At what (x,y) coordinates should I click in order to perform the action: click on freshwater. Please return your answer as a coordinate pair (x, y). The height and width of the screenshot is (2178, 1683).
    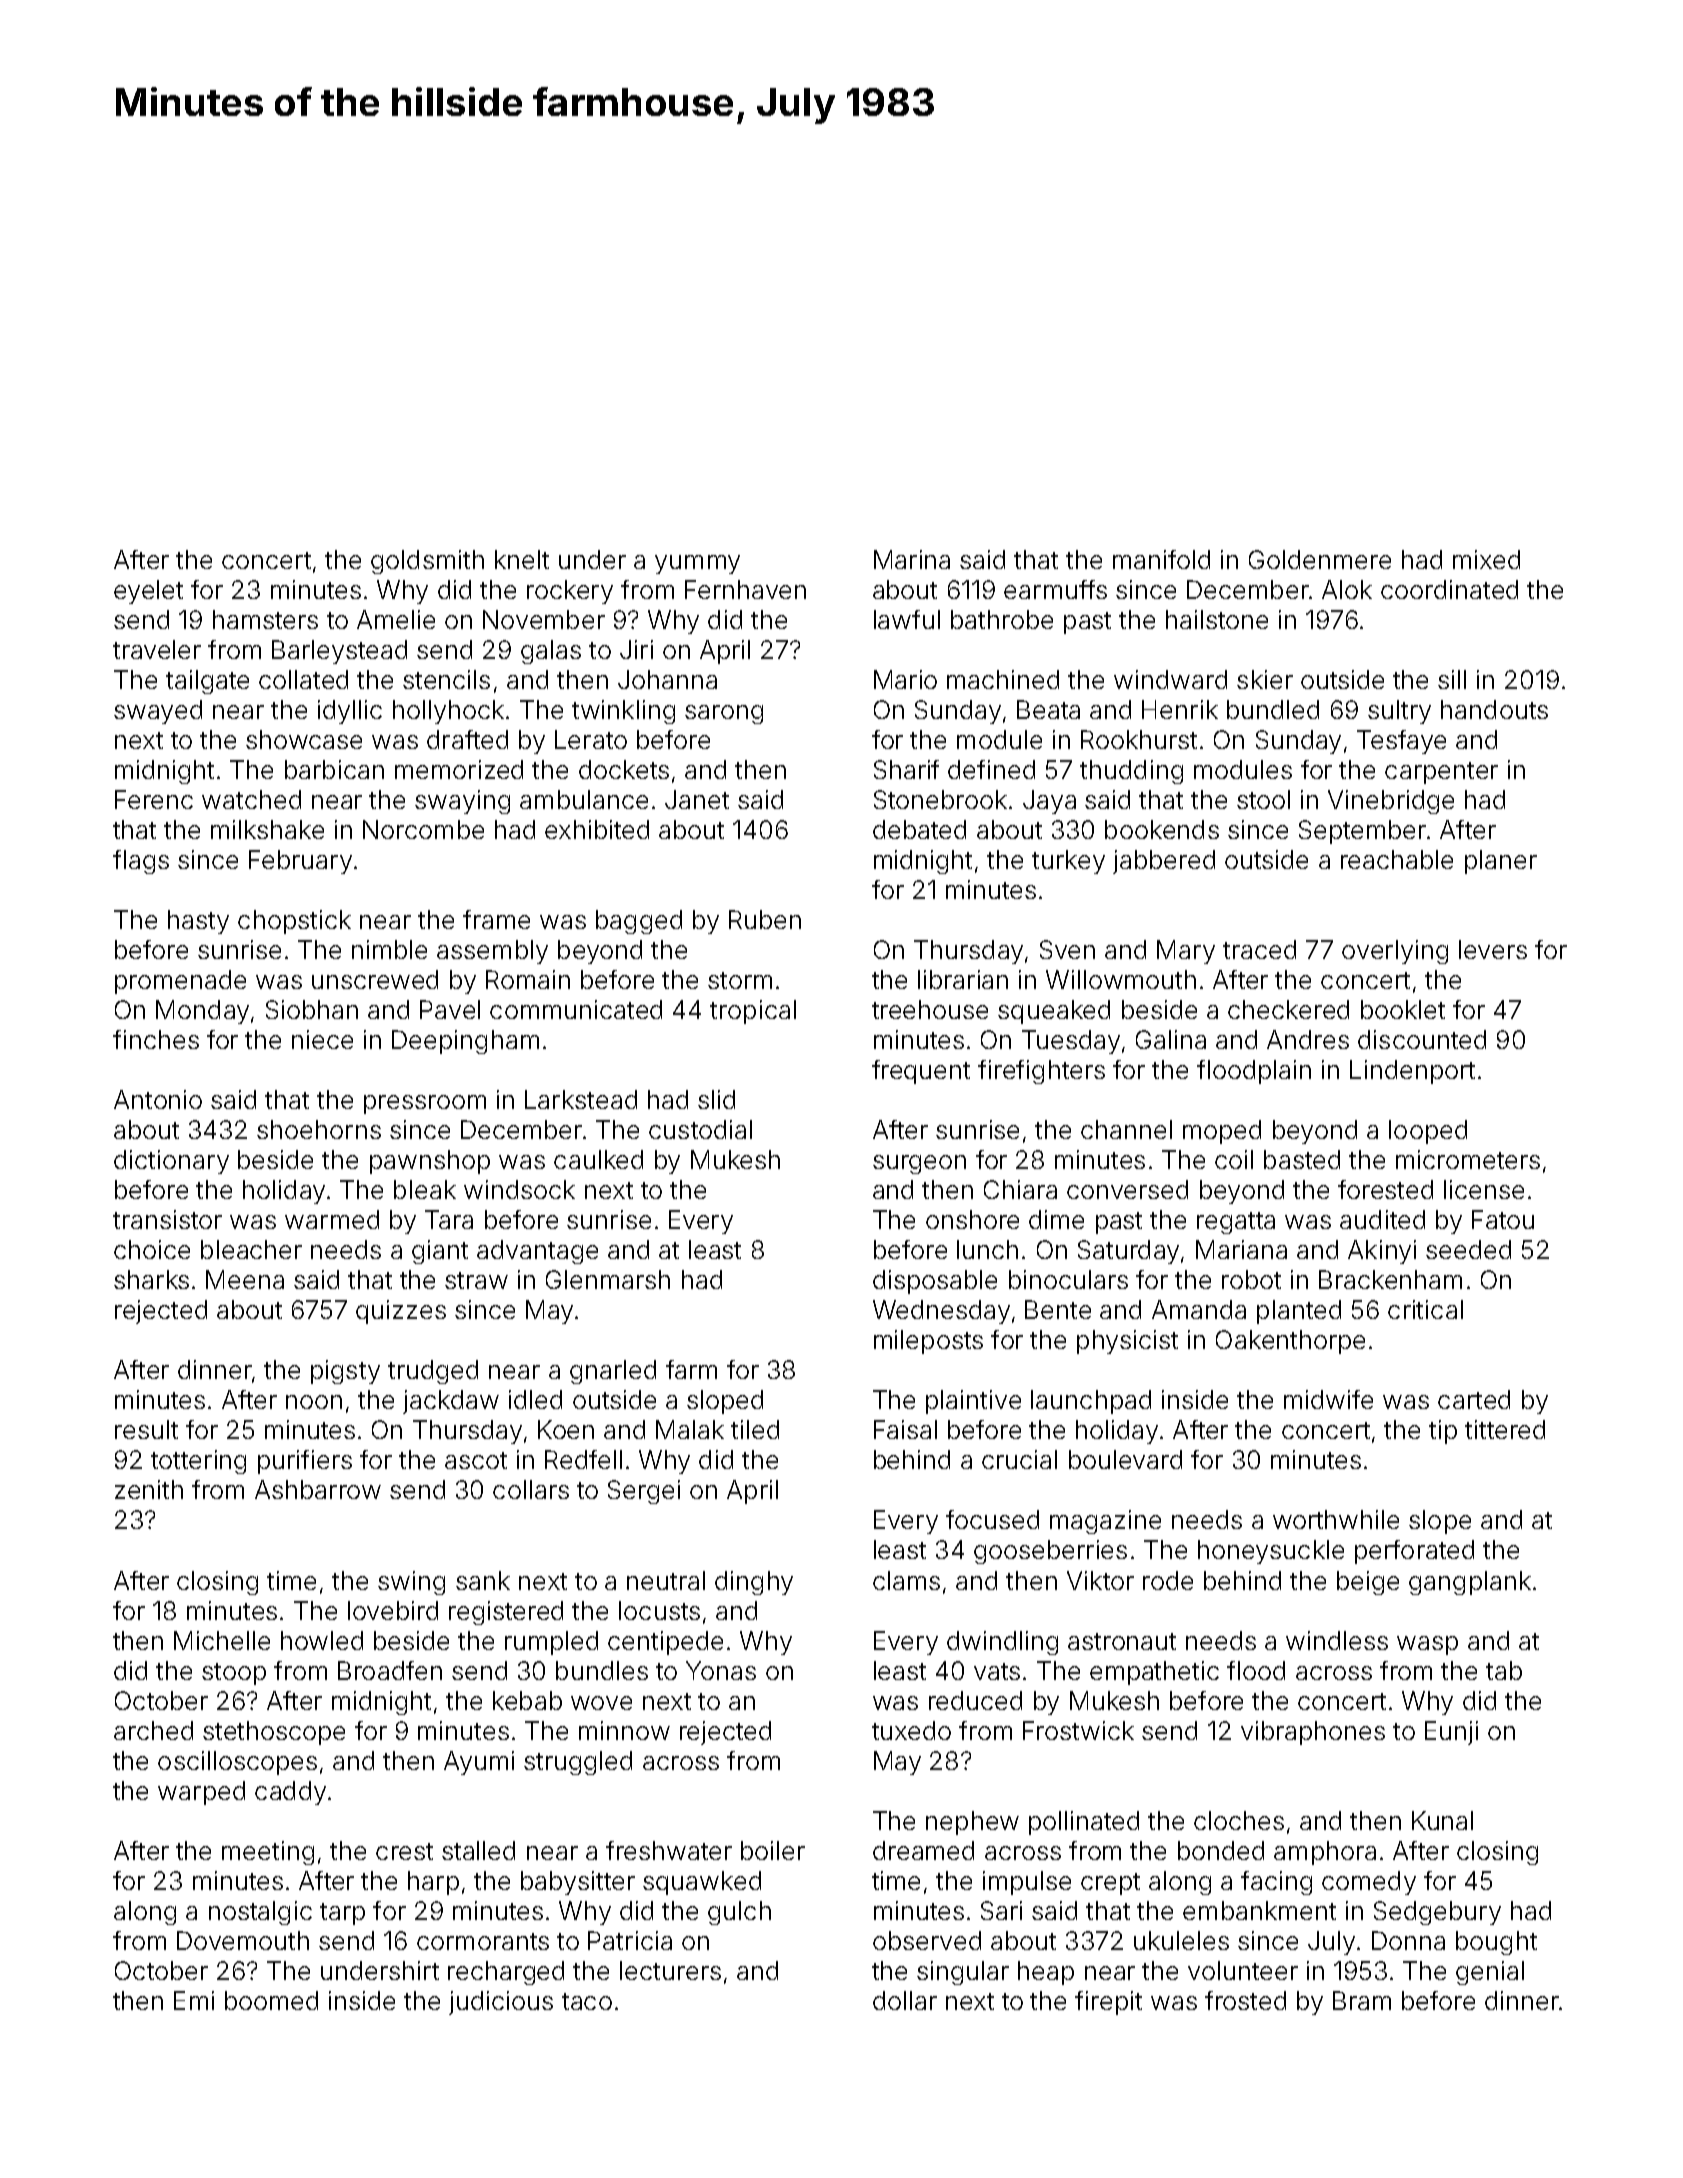
    Looking at the image, I should click on (669, 1850).
